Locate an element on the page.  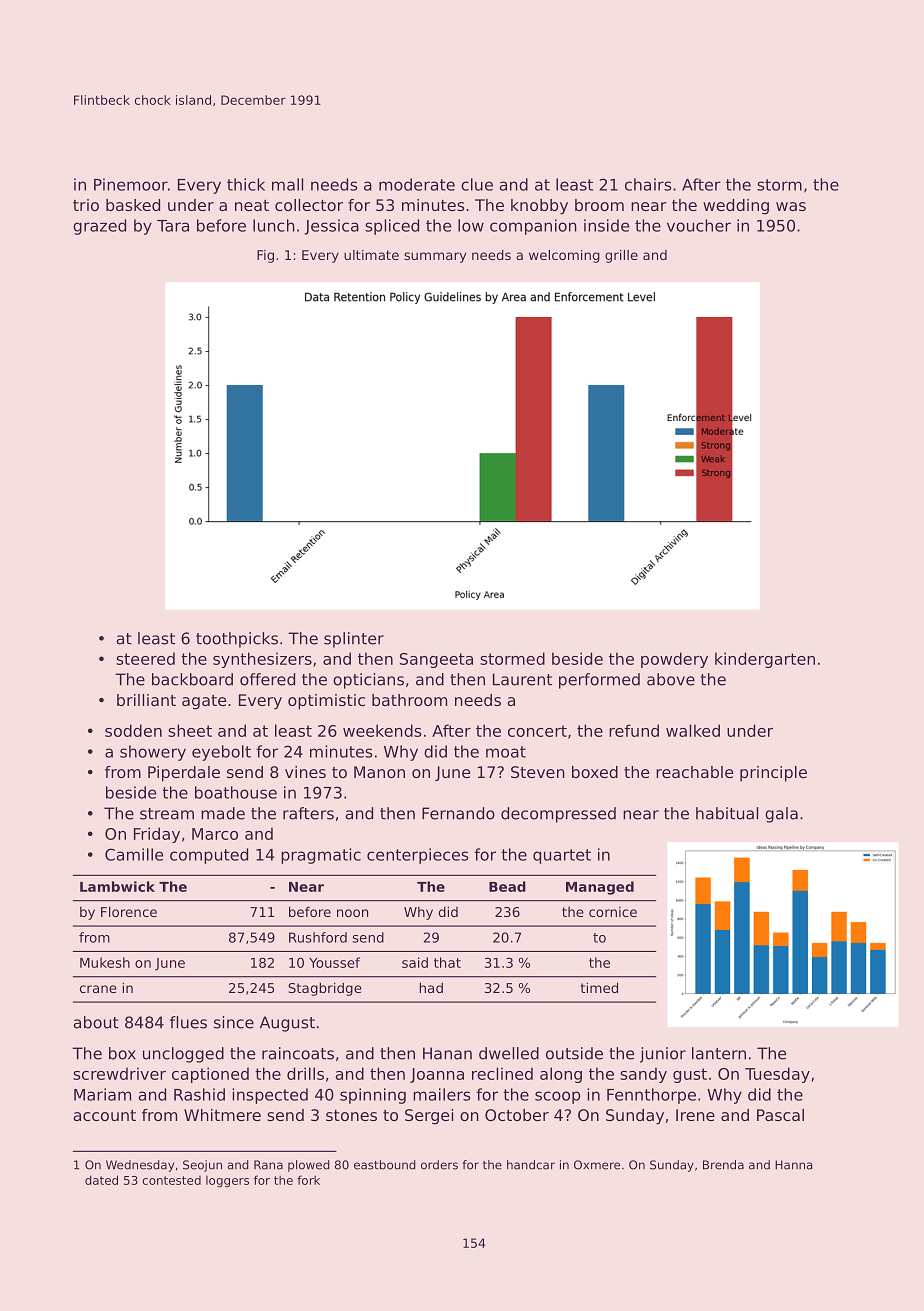
screwdriver is located at coordinates (119, 1073).
